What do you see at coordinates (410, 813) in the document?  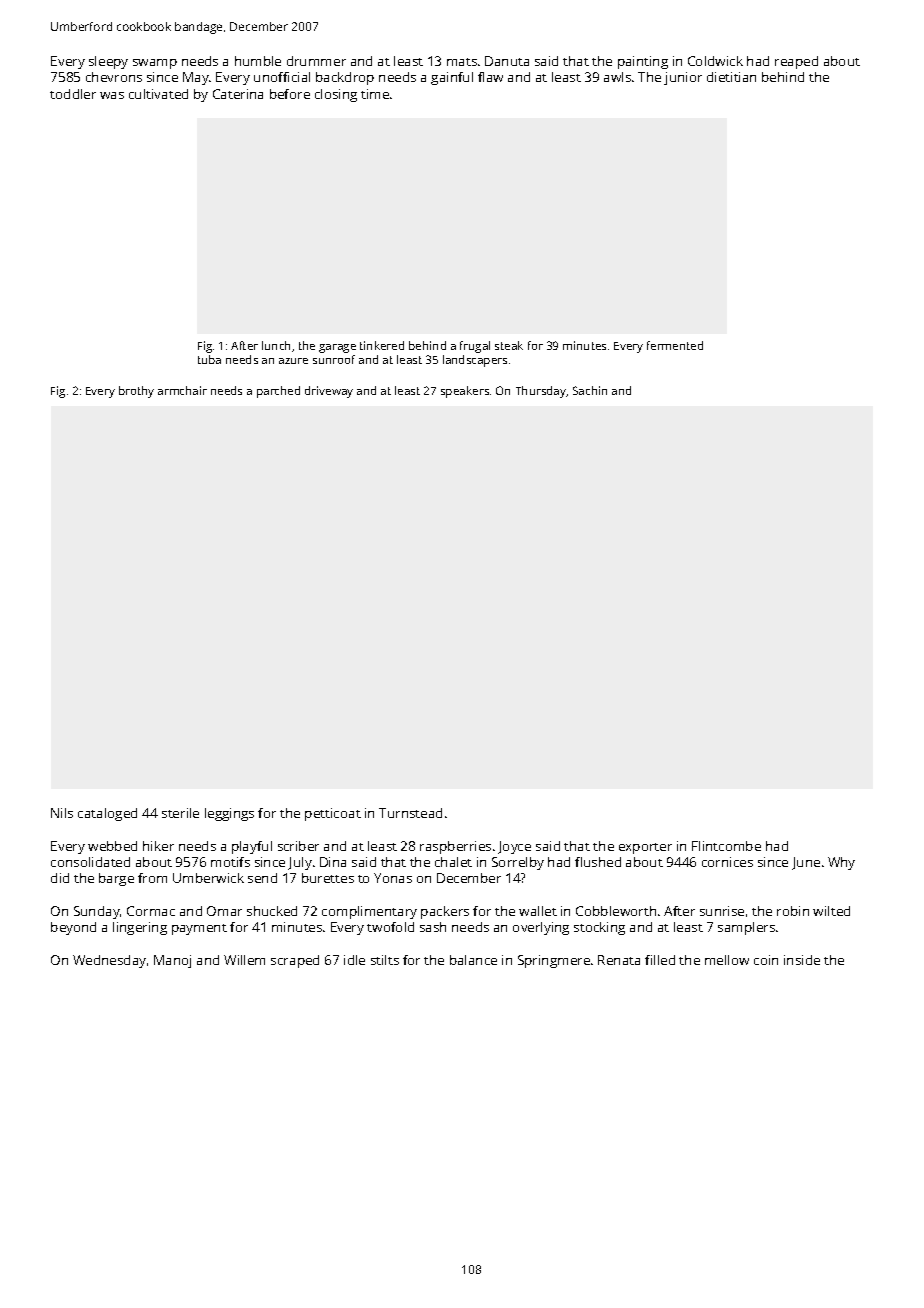 I see `Turnstead` at bounding box center [410, 813].
